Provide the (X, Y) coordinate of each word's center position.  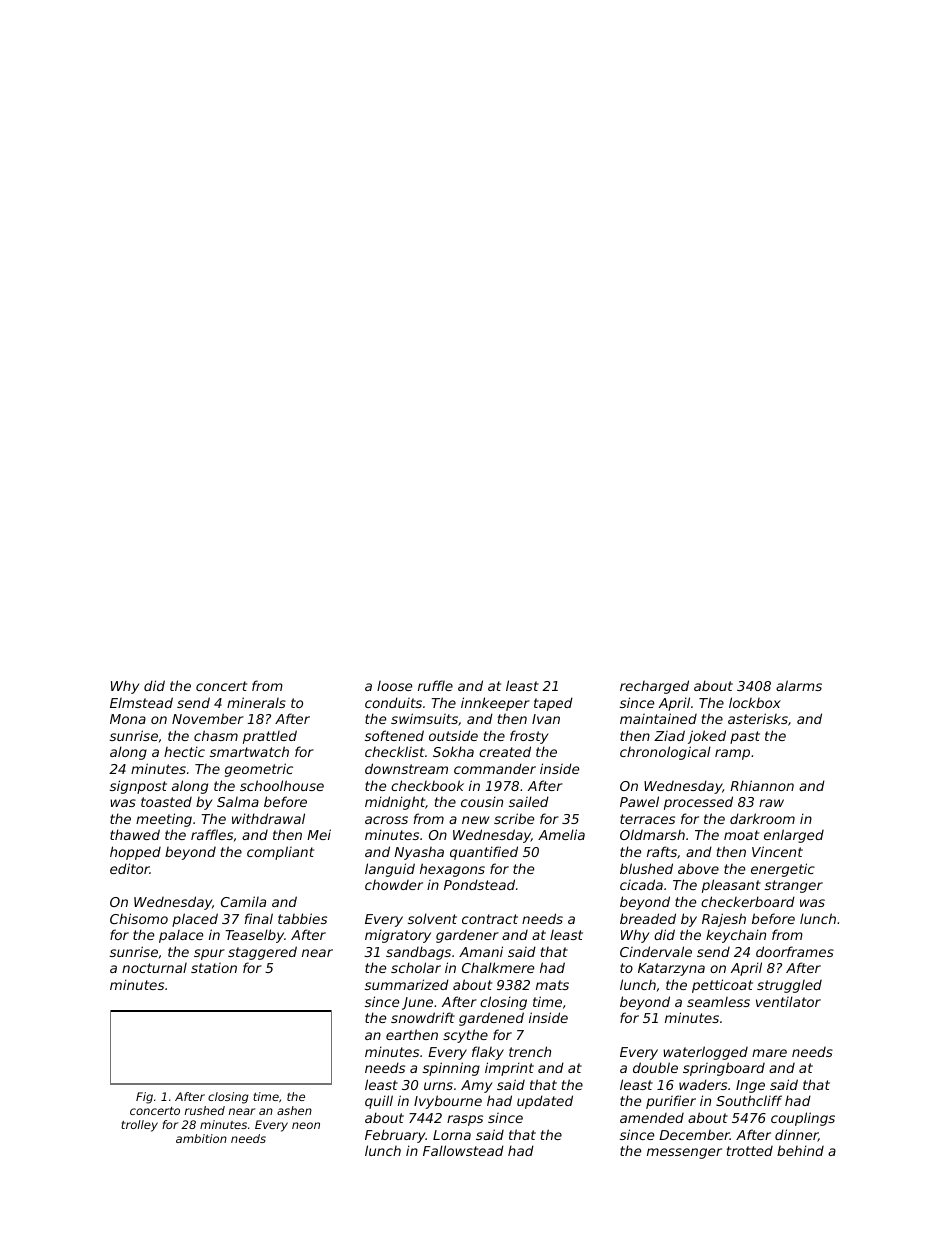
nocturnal (154, 968)
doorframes (795, 951)
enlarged (794, 836)
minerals (256, 702)
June (417, 1003)
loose (394, 686)
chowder (394, 885)
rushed (205, 1110)
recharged (654, 687)
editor (130, 868)
